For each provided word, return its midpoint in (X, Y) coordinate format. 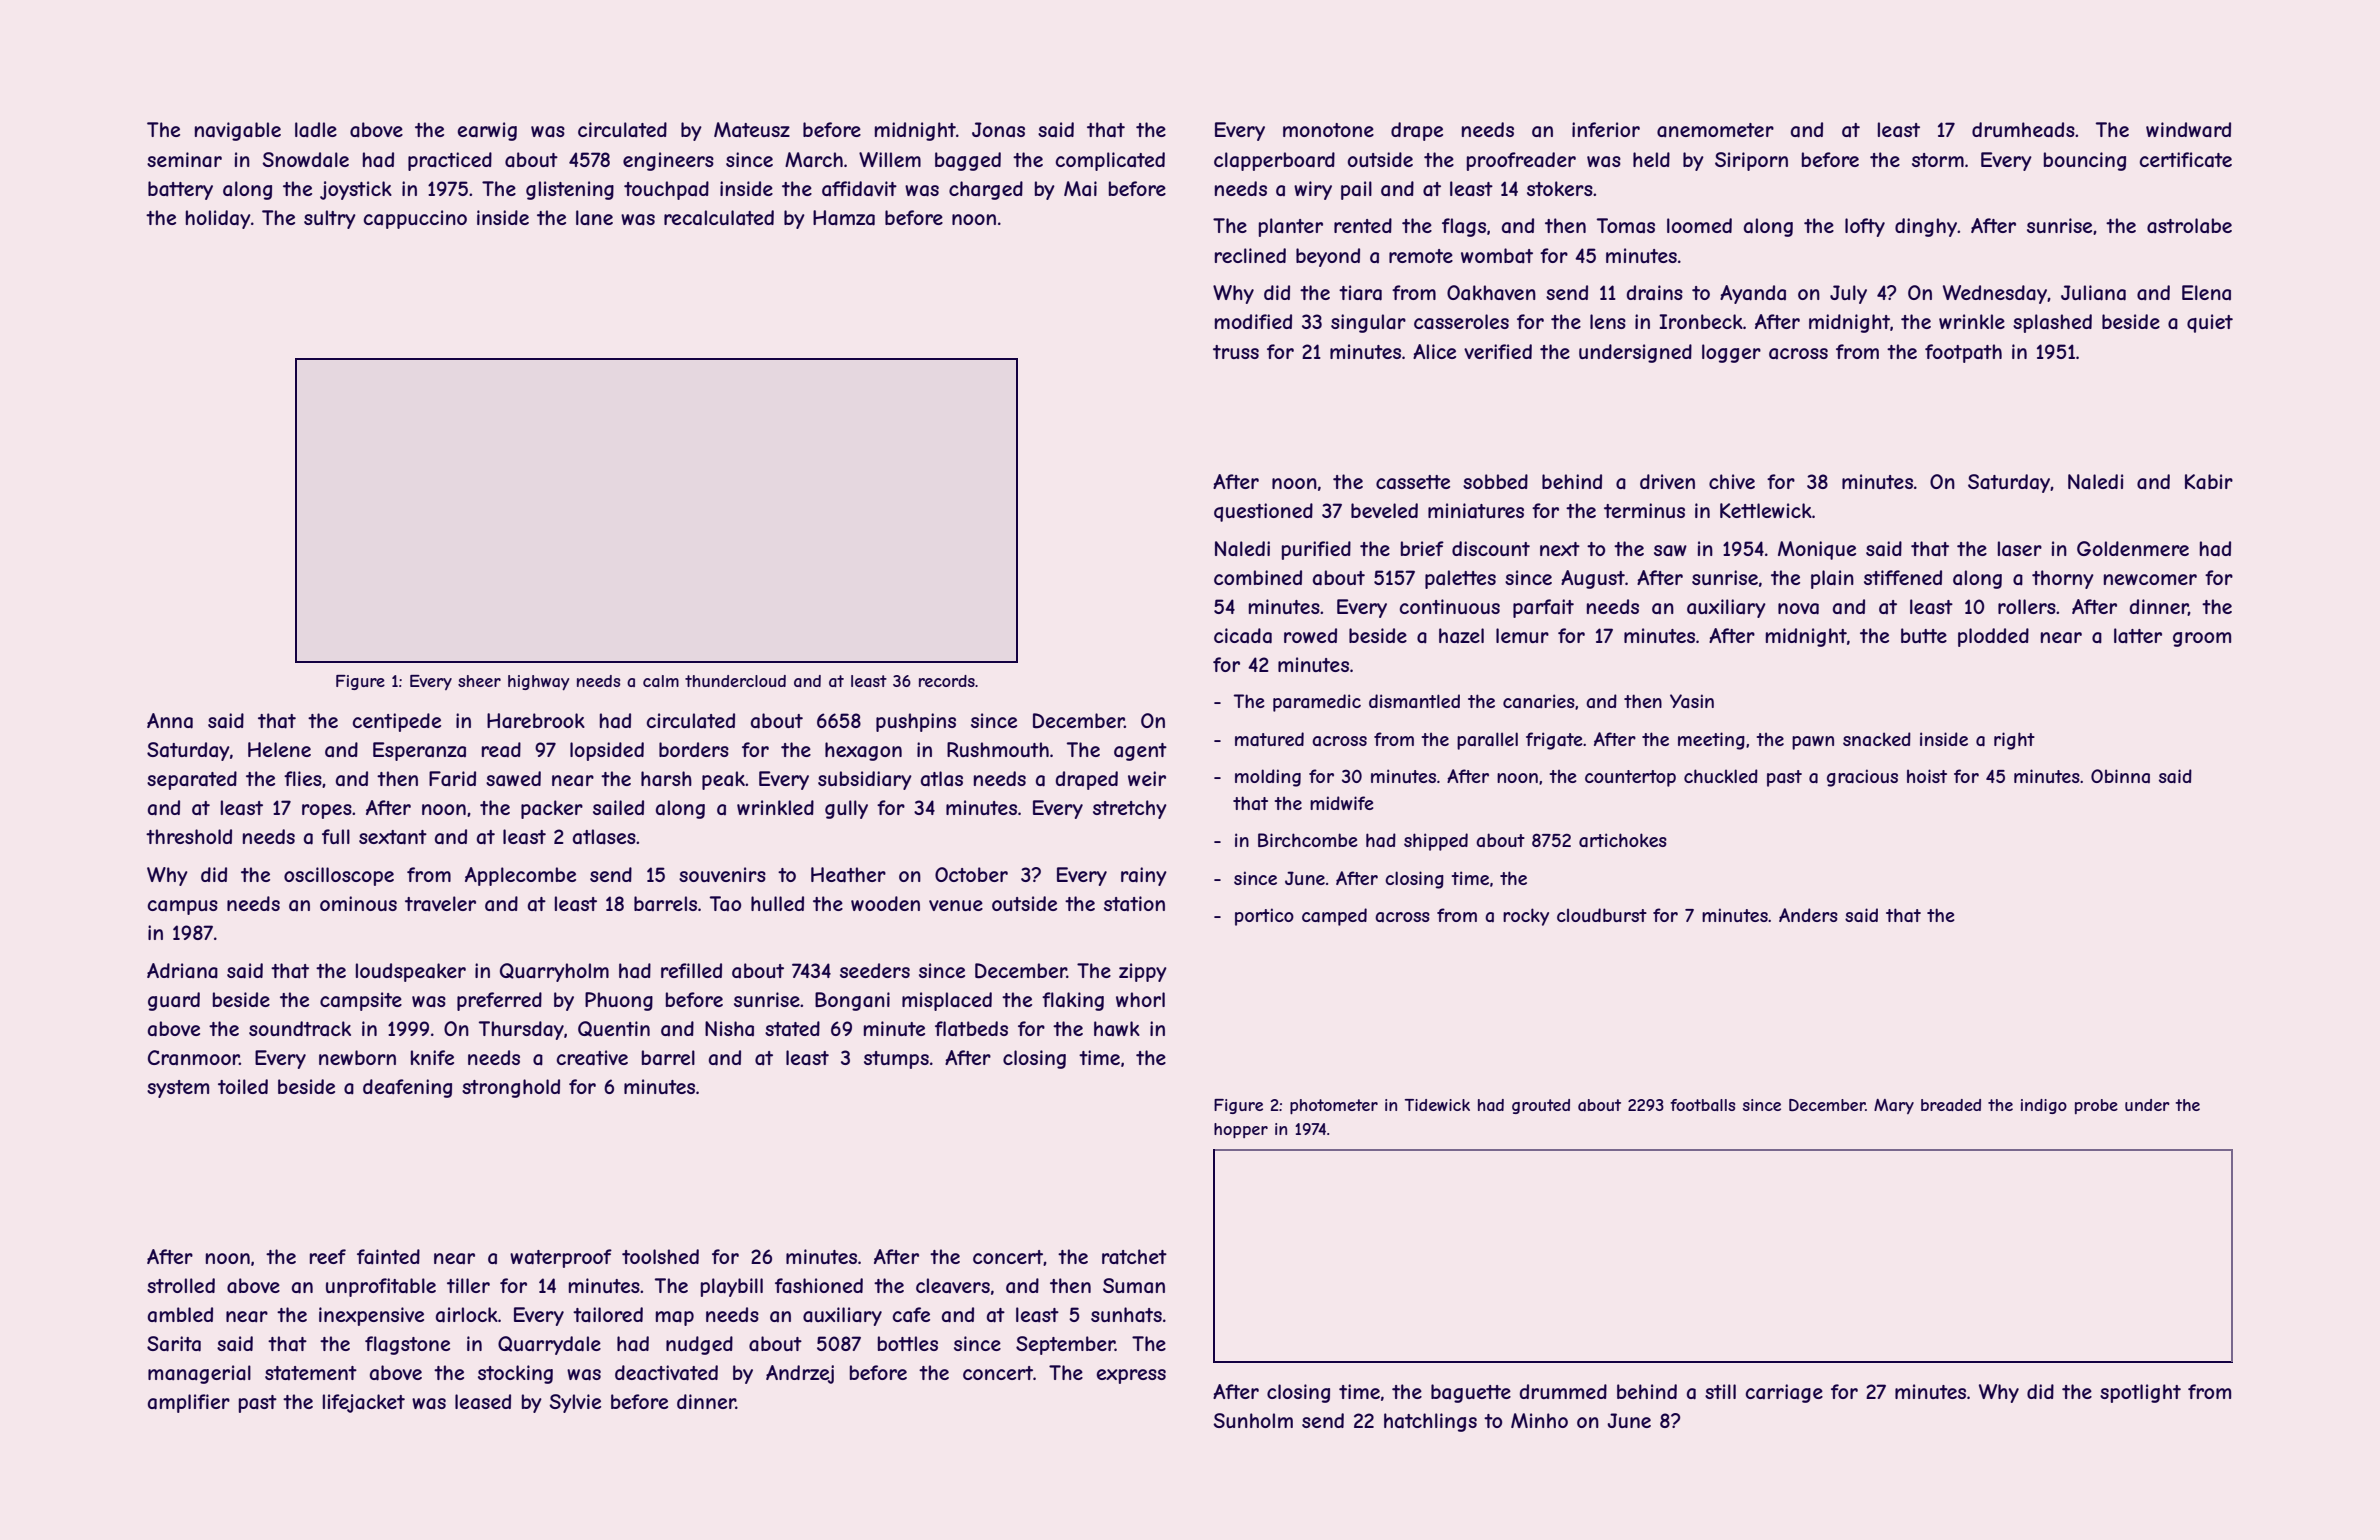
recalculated (719, 218)
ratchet (1134, 1257)
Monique (1817, 550)
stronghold (511, 1088)
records (947, 681)
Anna (170, 721)
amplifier (189, 1403)
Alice (1434, 351)
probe (2096, 1106)
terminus (1644, 510)
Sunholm (1253, 1420)
